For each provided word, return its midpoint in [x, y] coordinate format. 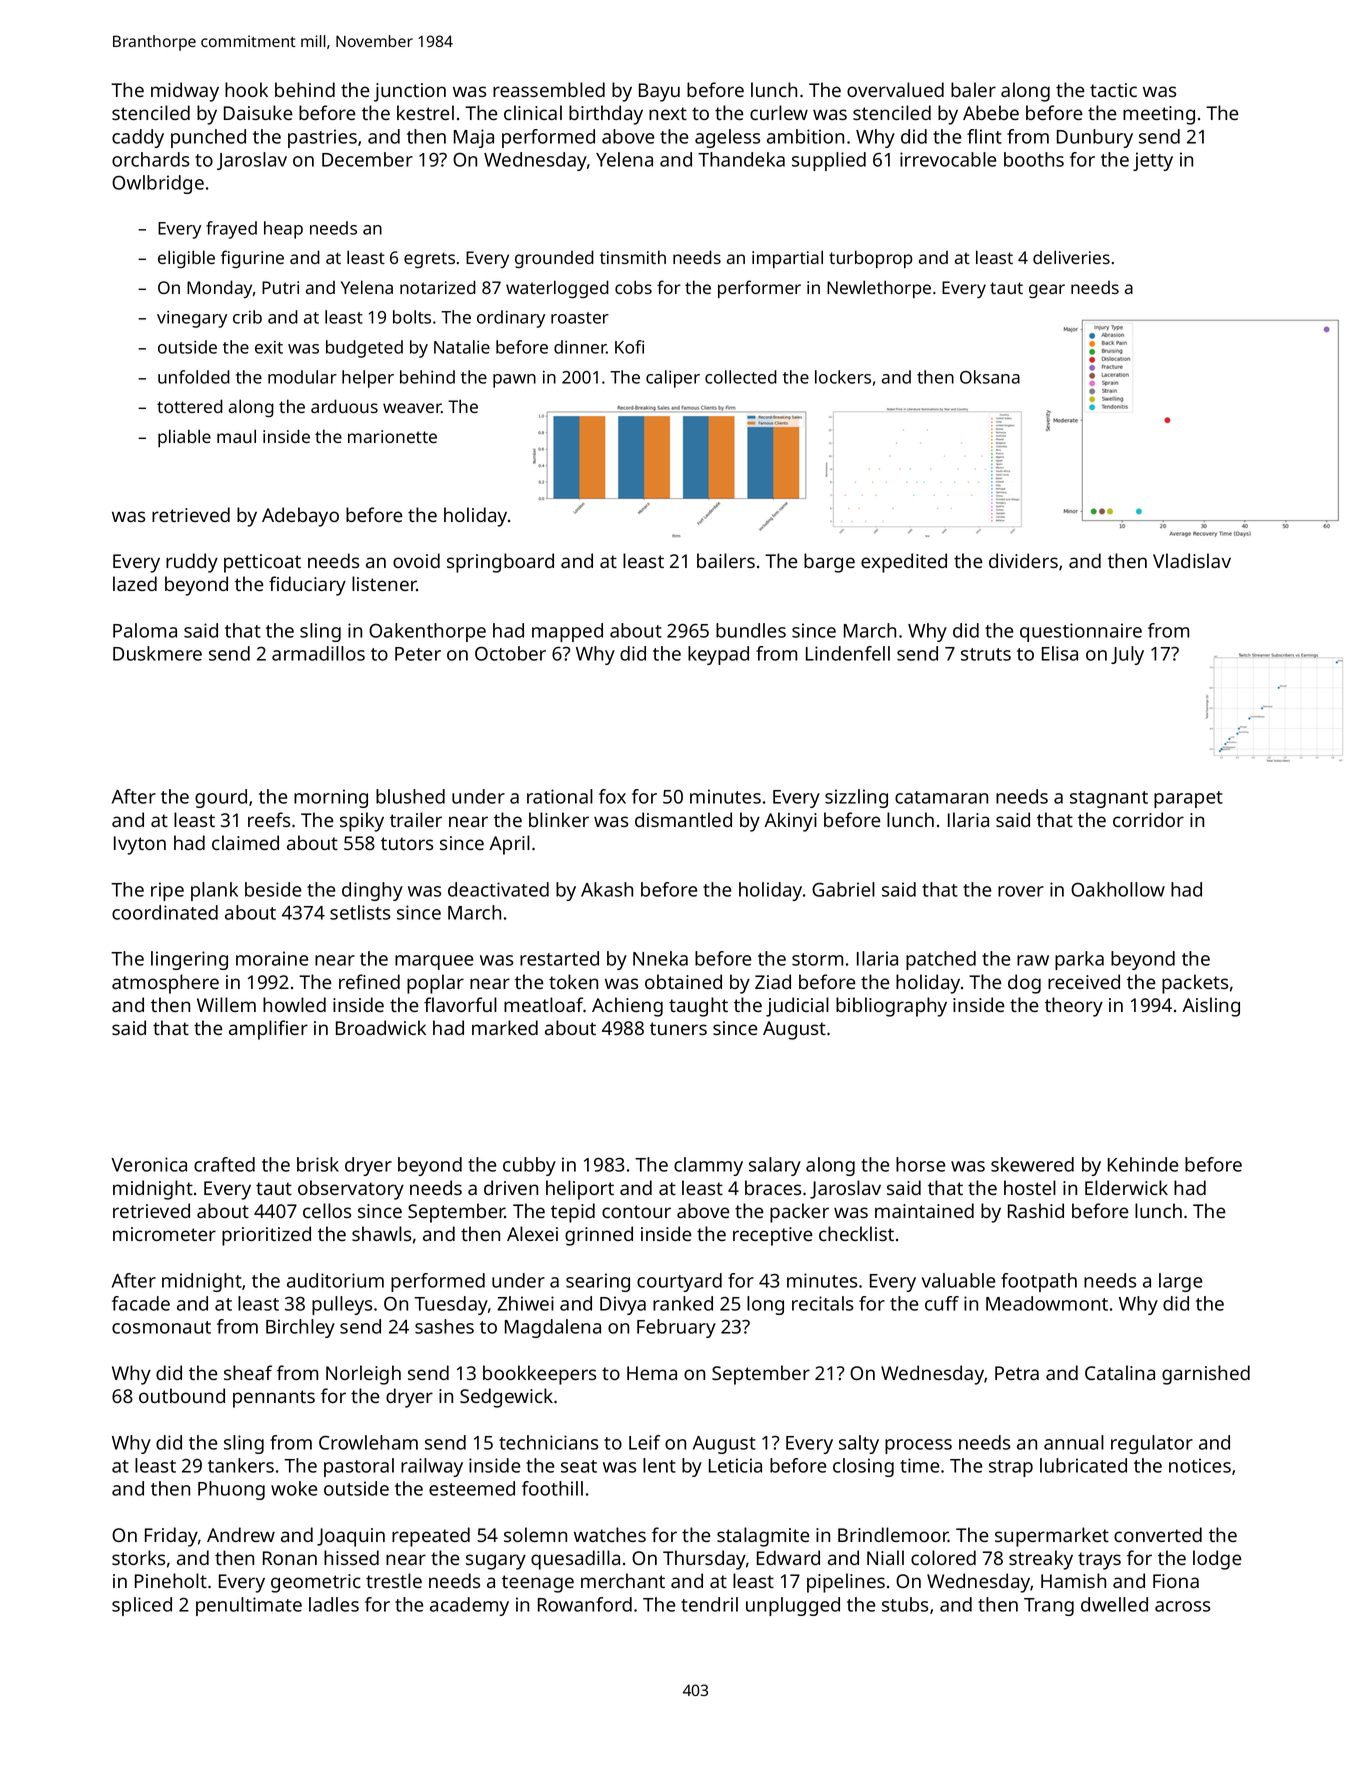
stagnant [1109, 799]
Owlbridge [158, 184]
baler [973, 89]
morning [331, 798]
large [1180, 1282]
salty [859, 1444]
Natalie [462, 347]
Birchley [300, 1328]
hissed [351, 1557]
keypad [718, 655]
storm [817, 959]
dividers [1023, 560]
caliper [673, 379]
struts [986, 654]
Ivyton [140, 845]
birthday [606, 115]
